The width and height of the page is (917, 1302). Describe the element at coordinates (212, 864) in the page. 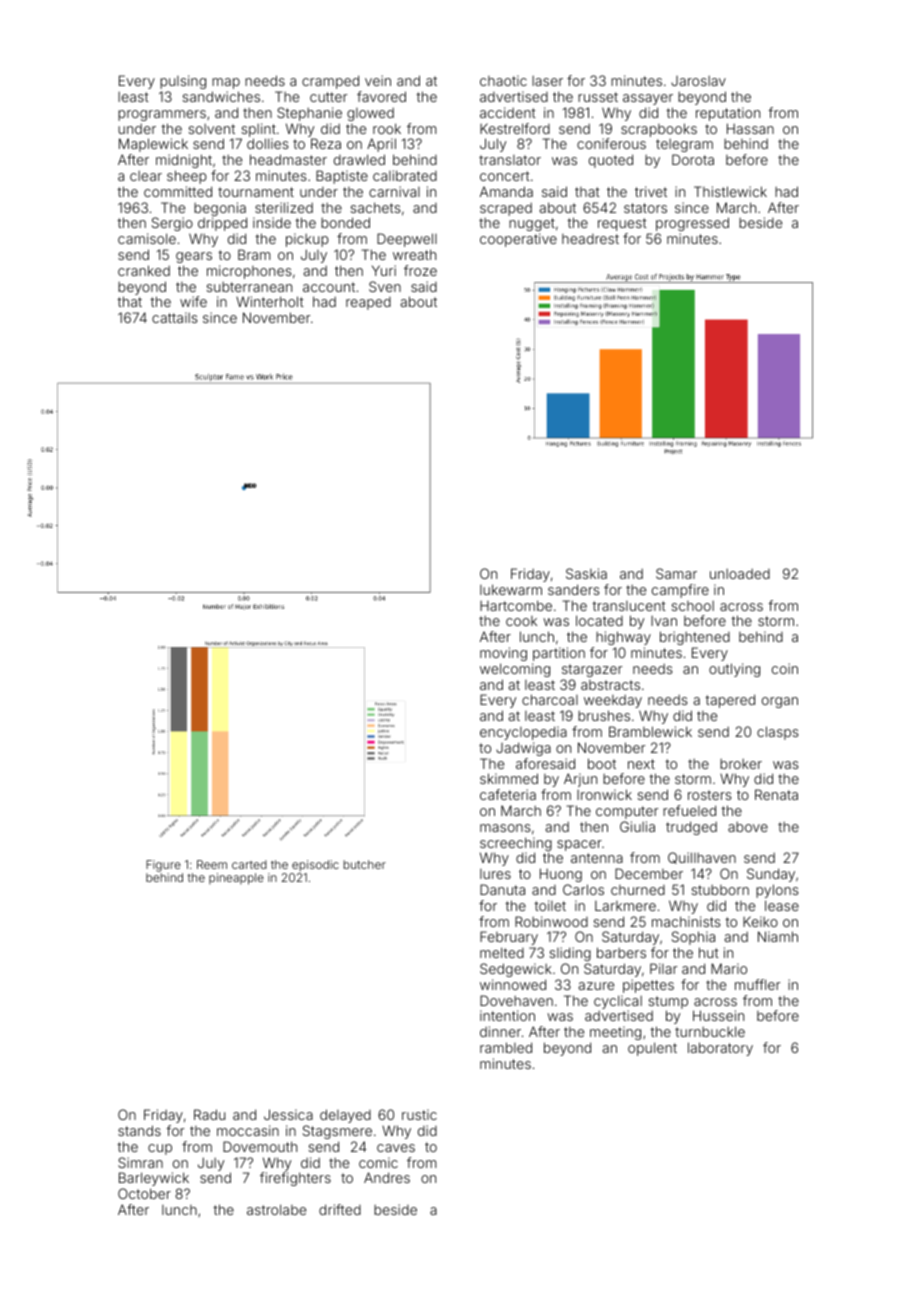

I see `Reem` at that location.
